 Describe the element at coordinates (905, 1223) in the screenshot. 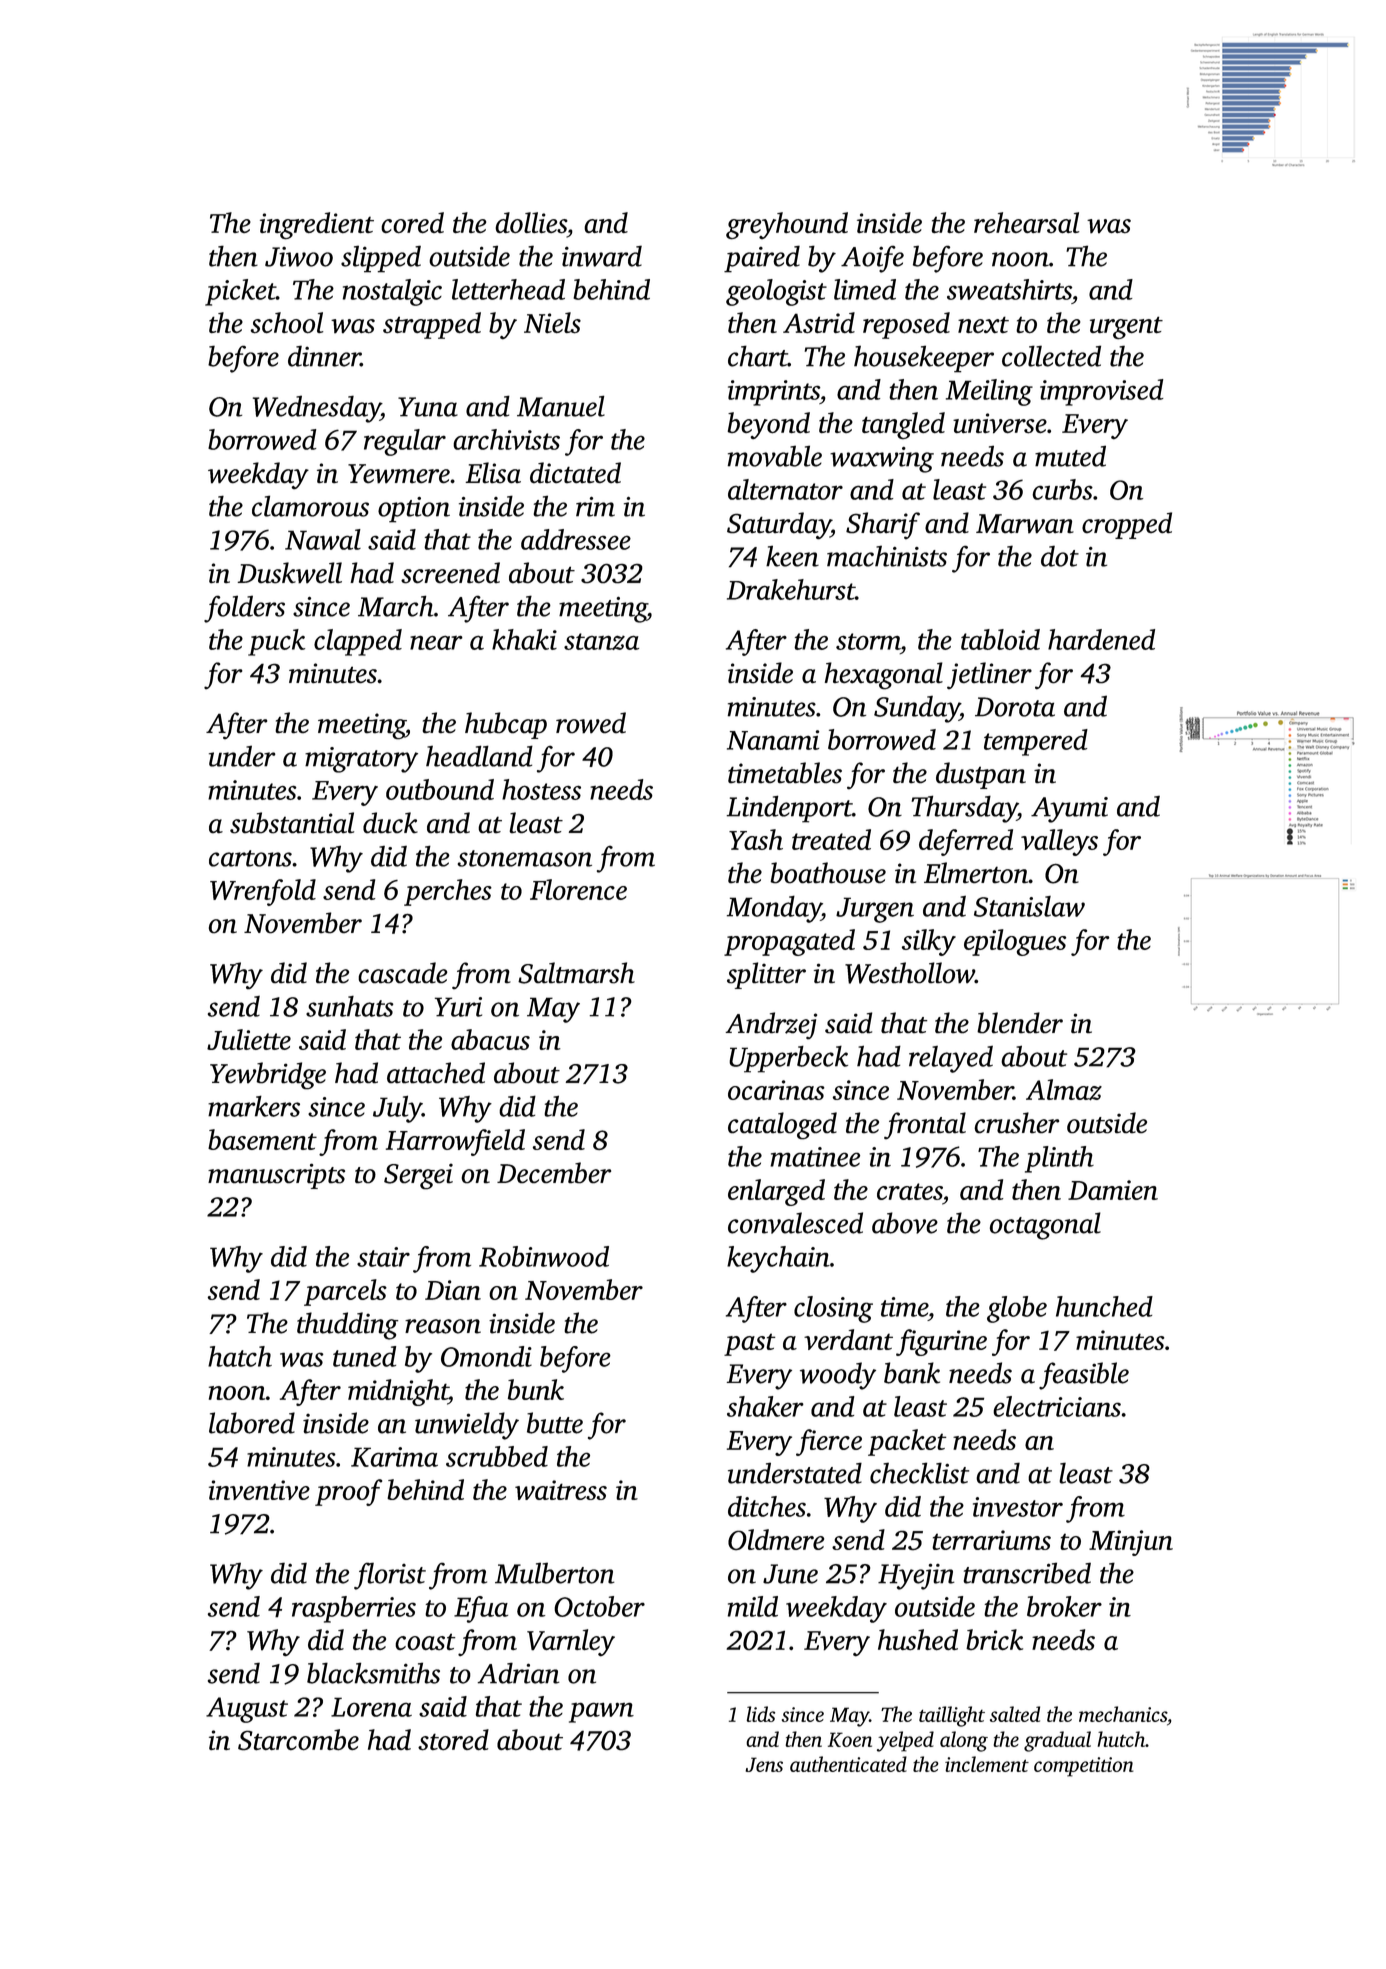

I see `above` at that location.
